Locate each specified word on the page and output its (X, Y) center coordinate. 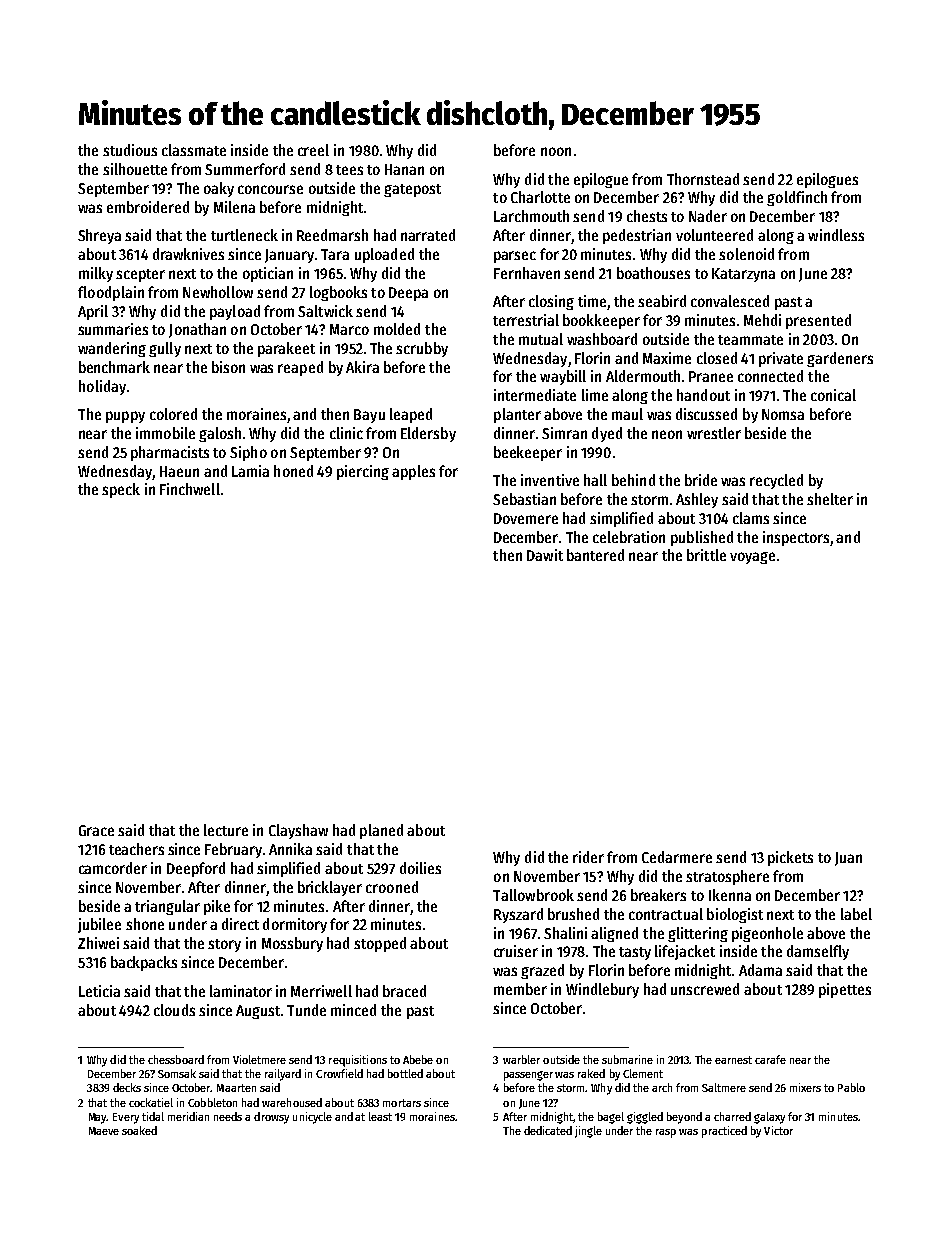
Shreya (99, 236)
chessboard (176, 1059)
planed (381, 831)
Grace (96, 830)
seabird (662, 301)
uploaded (384, 255)
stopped (380, 944)
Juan (848, 859)
